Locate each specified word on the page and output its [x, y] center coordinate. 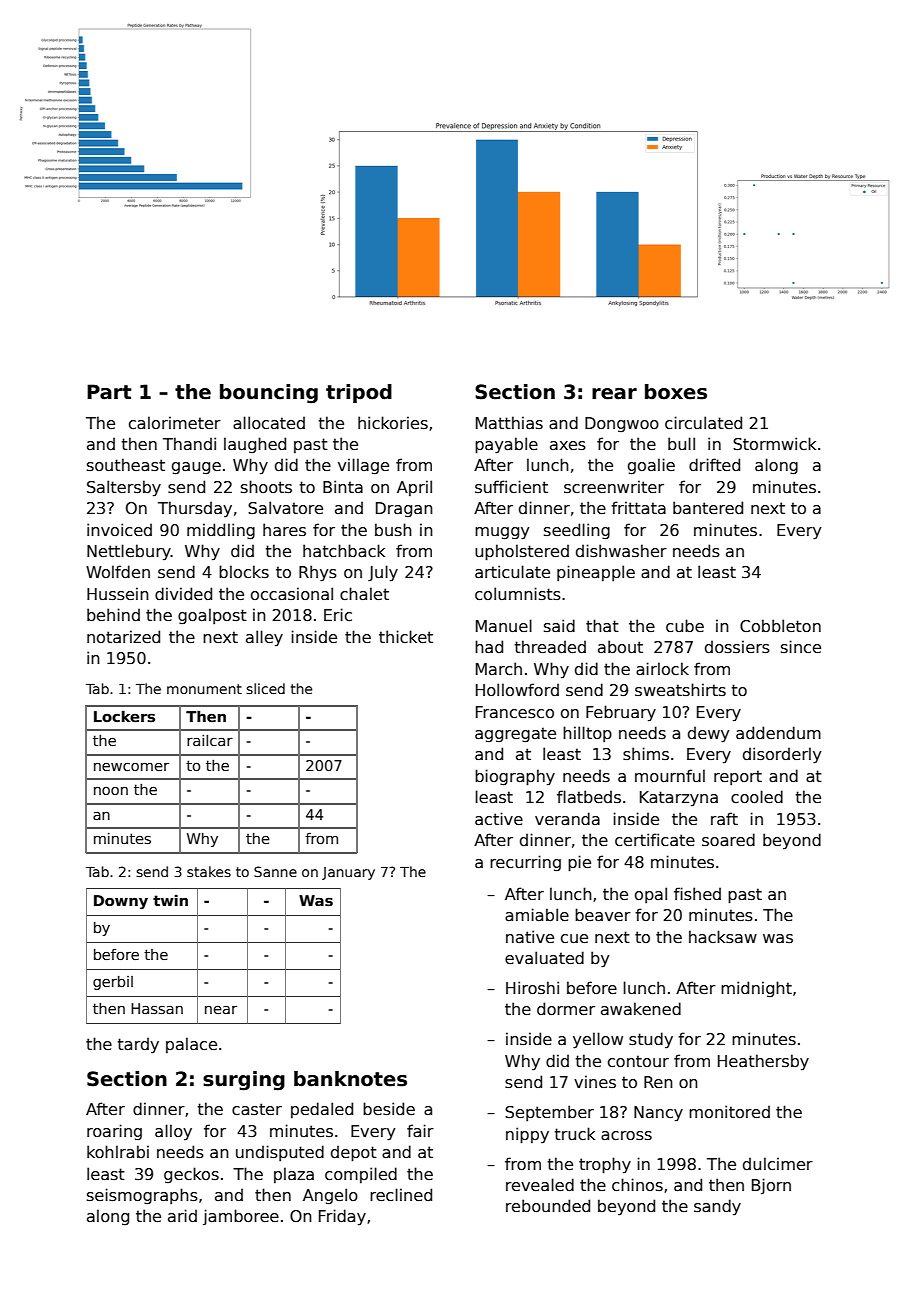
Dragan [404, 510]
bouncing [269, 394]
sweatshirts [680, 690]
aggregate [515, 735]
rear [614, 394]
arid [182, 1215]
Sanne [275, 871]
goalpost [212, 616]
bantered [708, 507]
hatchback [344, 551]
